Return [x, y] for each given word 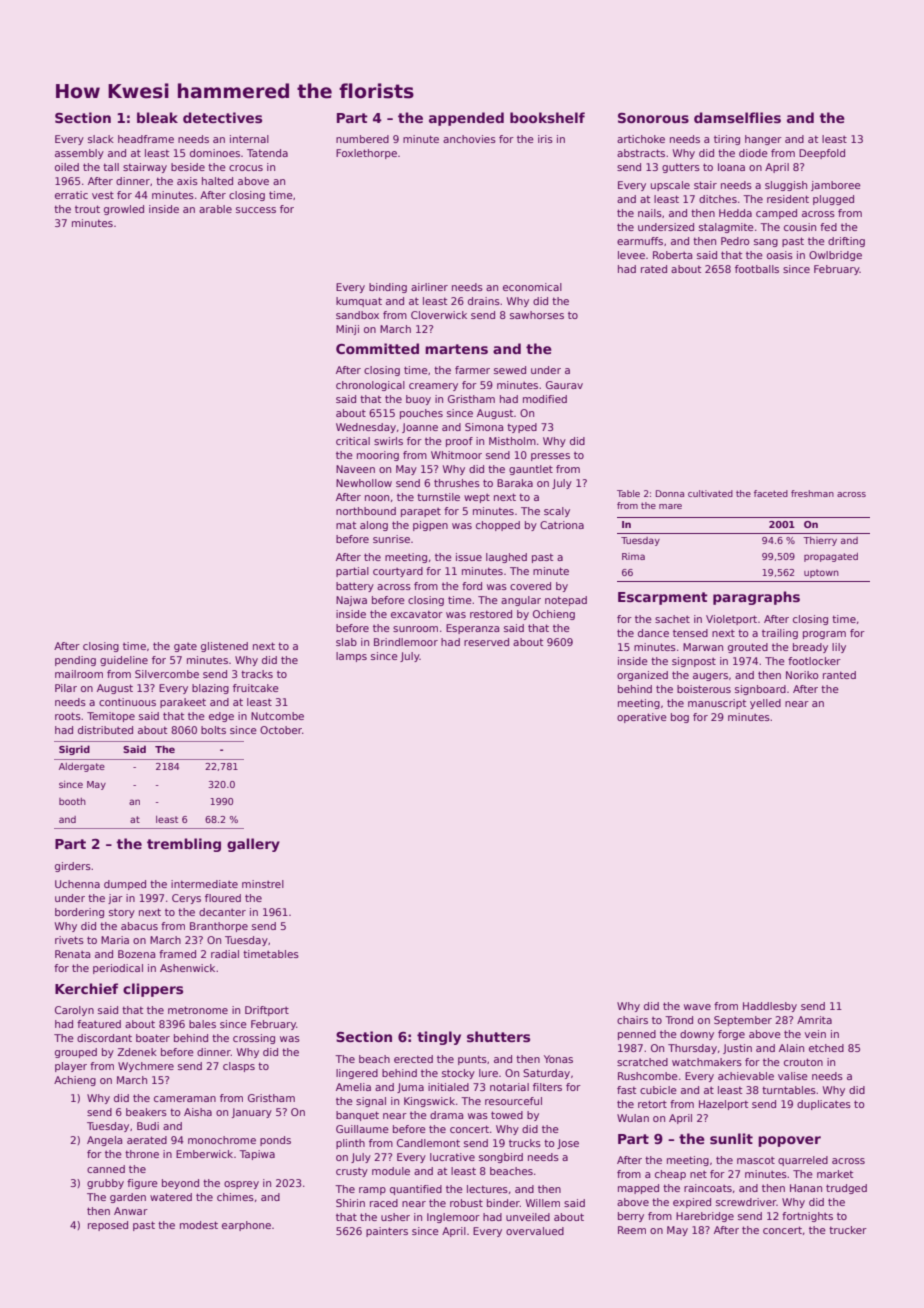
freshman [812, 493]
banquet [357, 1116]
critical [353, 441]
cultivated [710, 493]
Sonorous [653, 118]
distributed [105, 730]
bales [202, 1024]
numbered [362, 139]
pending [75, 661]
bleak [157, 117]
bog [680, 718]
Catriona [562, 525]
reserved [486, 642]
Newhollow [364, 483]
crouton [803, 1062]
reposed [108, 1226]
